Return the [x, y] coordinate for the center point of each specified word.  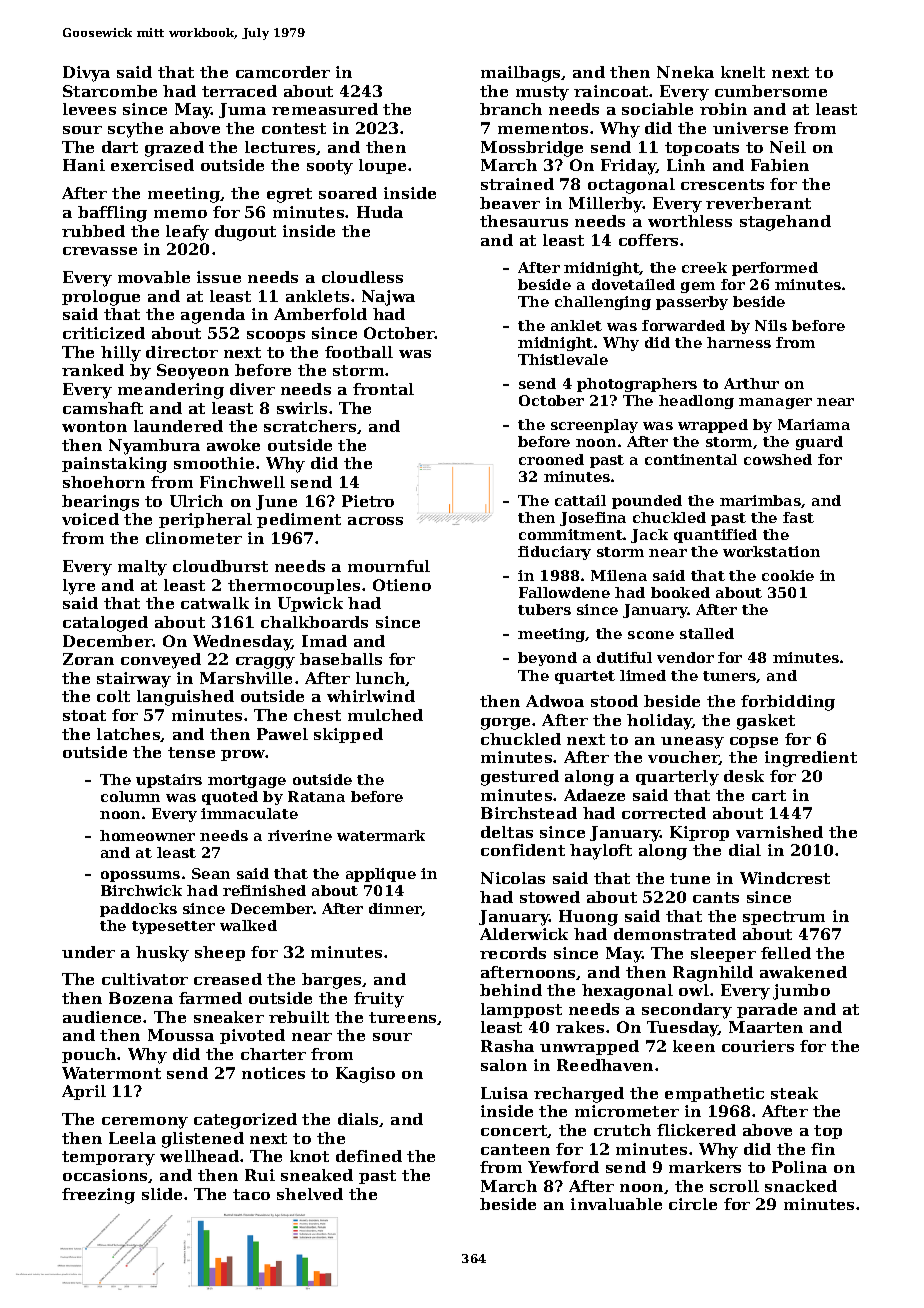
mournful [389, 566]
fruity [379, 1000]
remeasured [325, 109]
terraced [239, 91]
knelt [743, 72]
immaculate [249, 813]
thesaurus [524, 221]
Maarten [766, 1027]
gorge [505, 724]
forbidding [788, 703]
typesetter [173, 927]
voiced [90, 519]
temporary [108, 1158]
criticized [104, 333]
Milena [619, 575]
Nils [771, 325]
